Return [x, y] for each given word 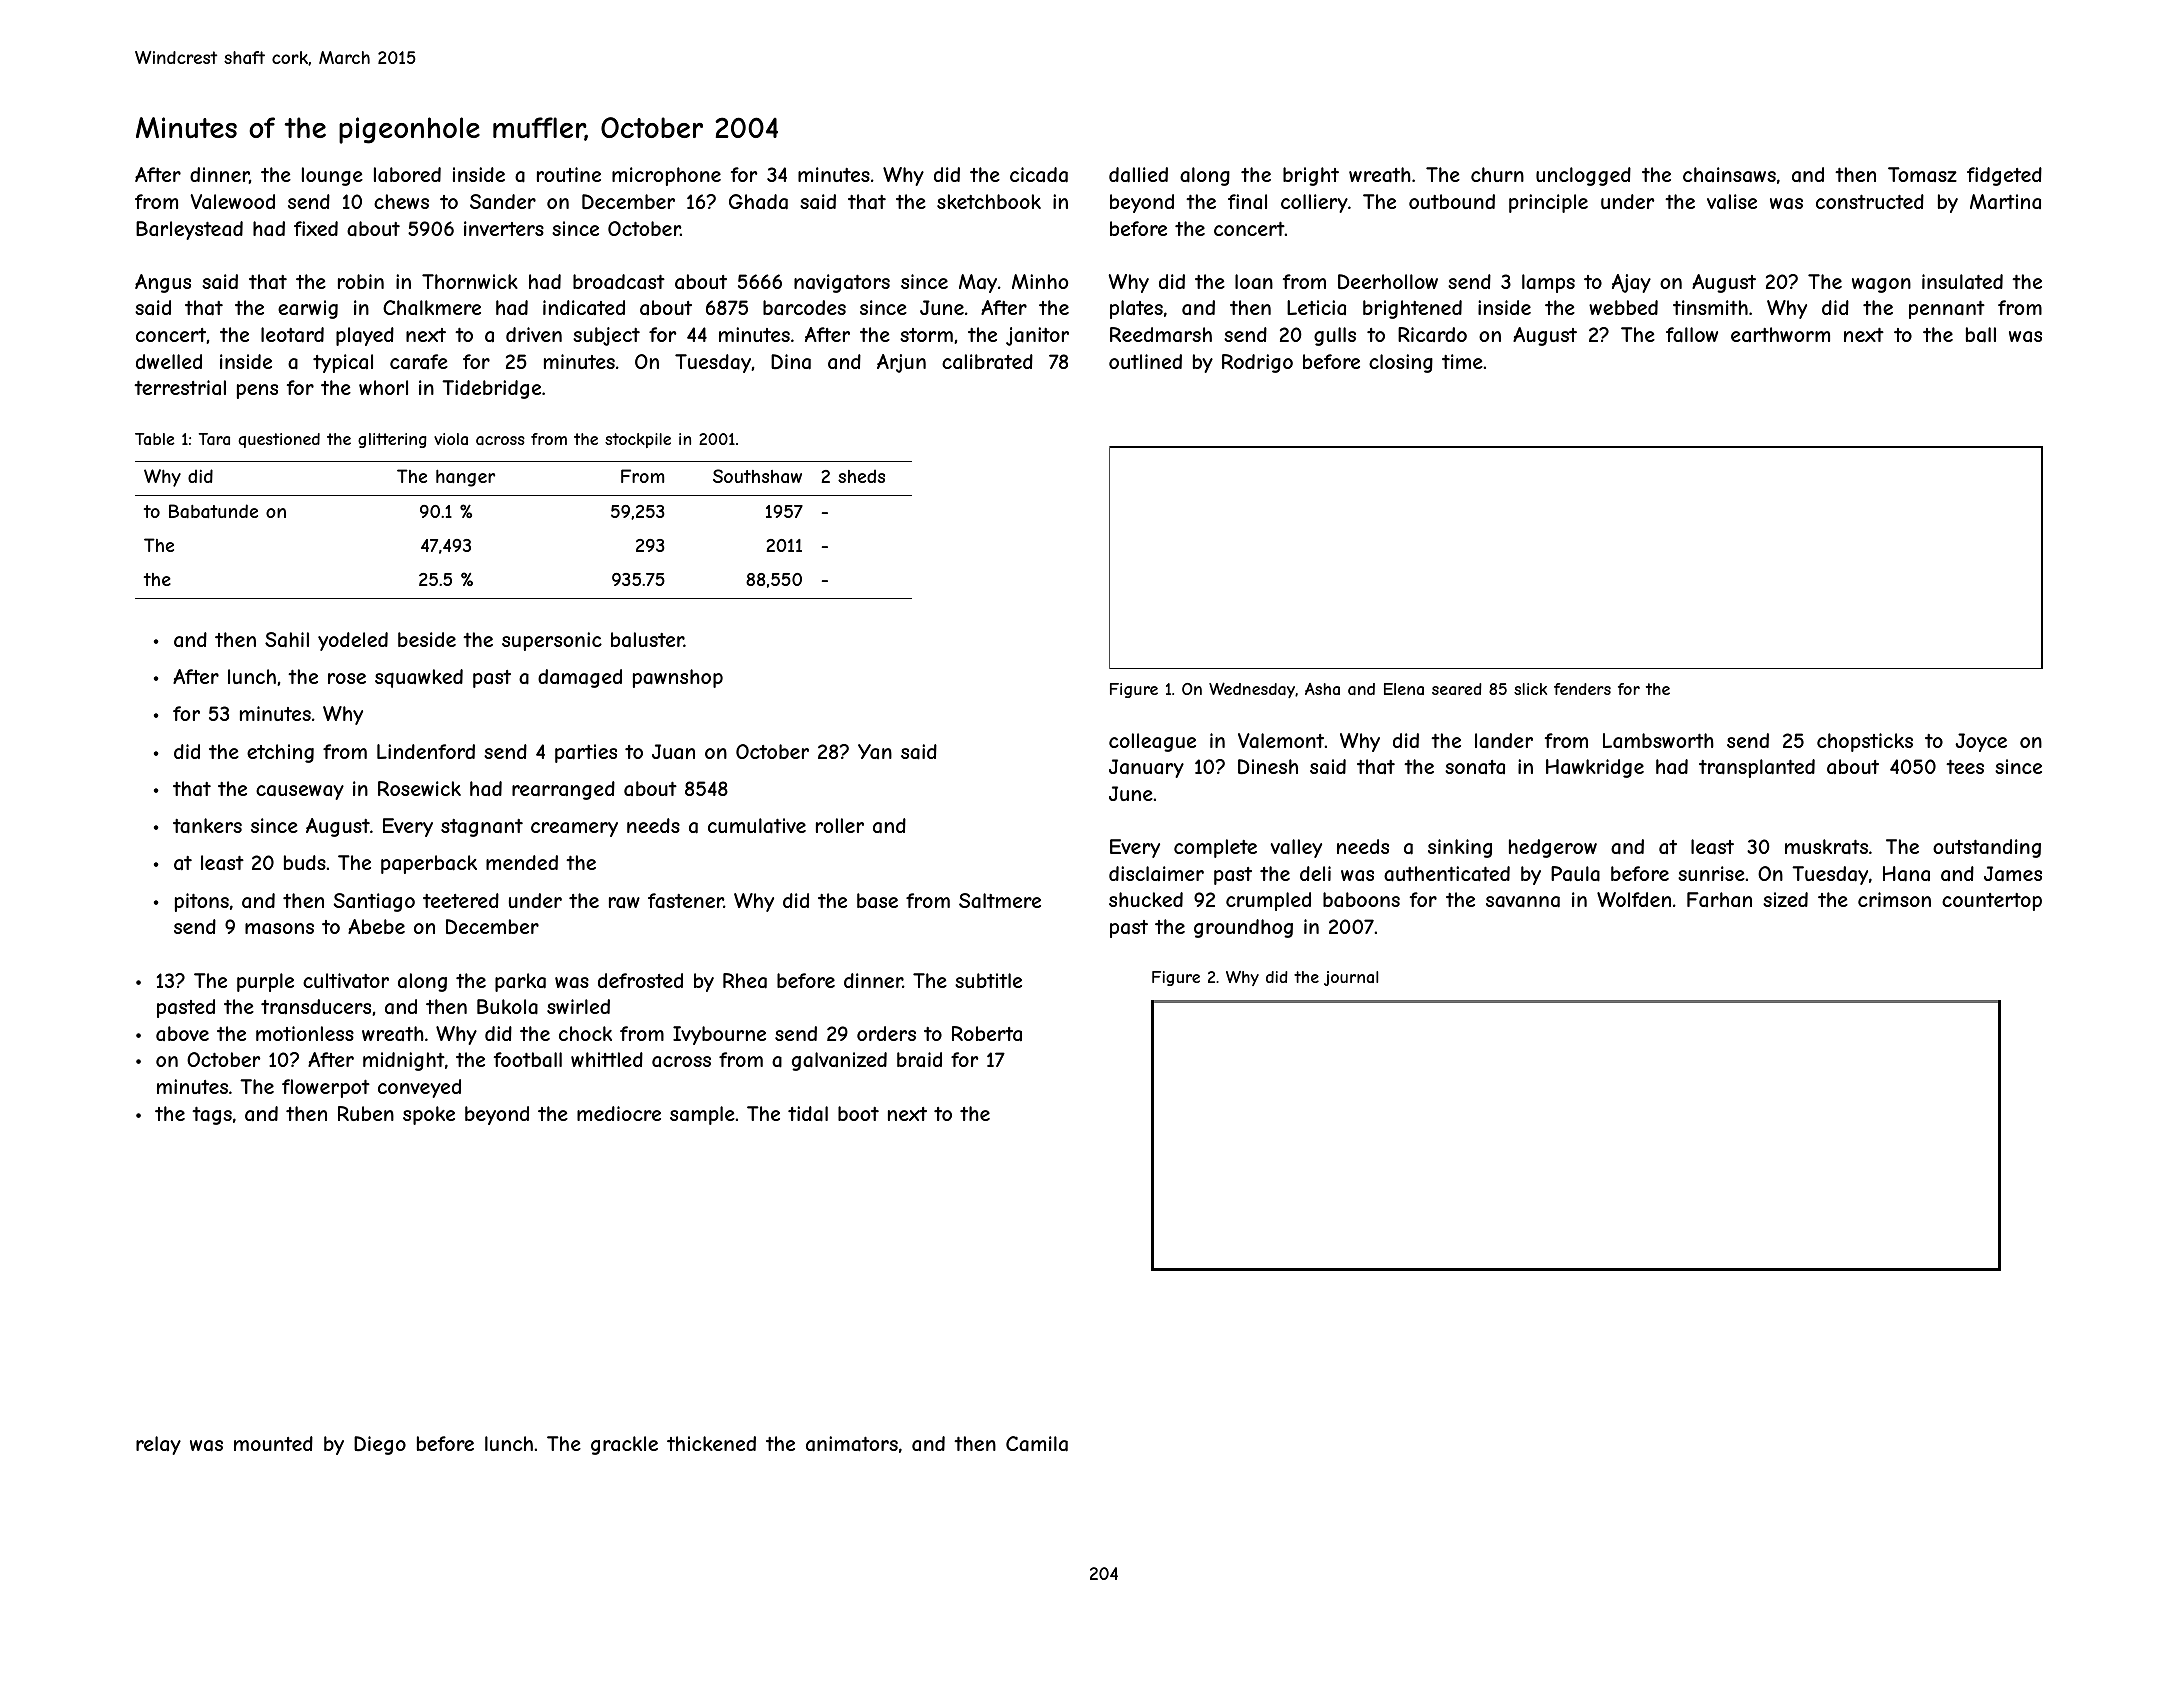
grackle [624, 1445]
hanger [465, 478]
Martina [2005, 202]
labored [407, 174]
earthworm [1780, 334]
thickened [711, 1443]
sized [1785, 899]
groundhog [1243, 928]
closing [1401, 363]
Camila [1037, 1444]
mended [522, 862]
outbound [1452, 201]
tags [212, 1116]
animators [852, 1444]
